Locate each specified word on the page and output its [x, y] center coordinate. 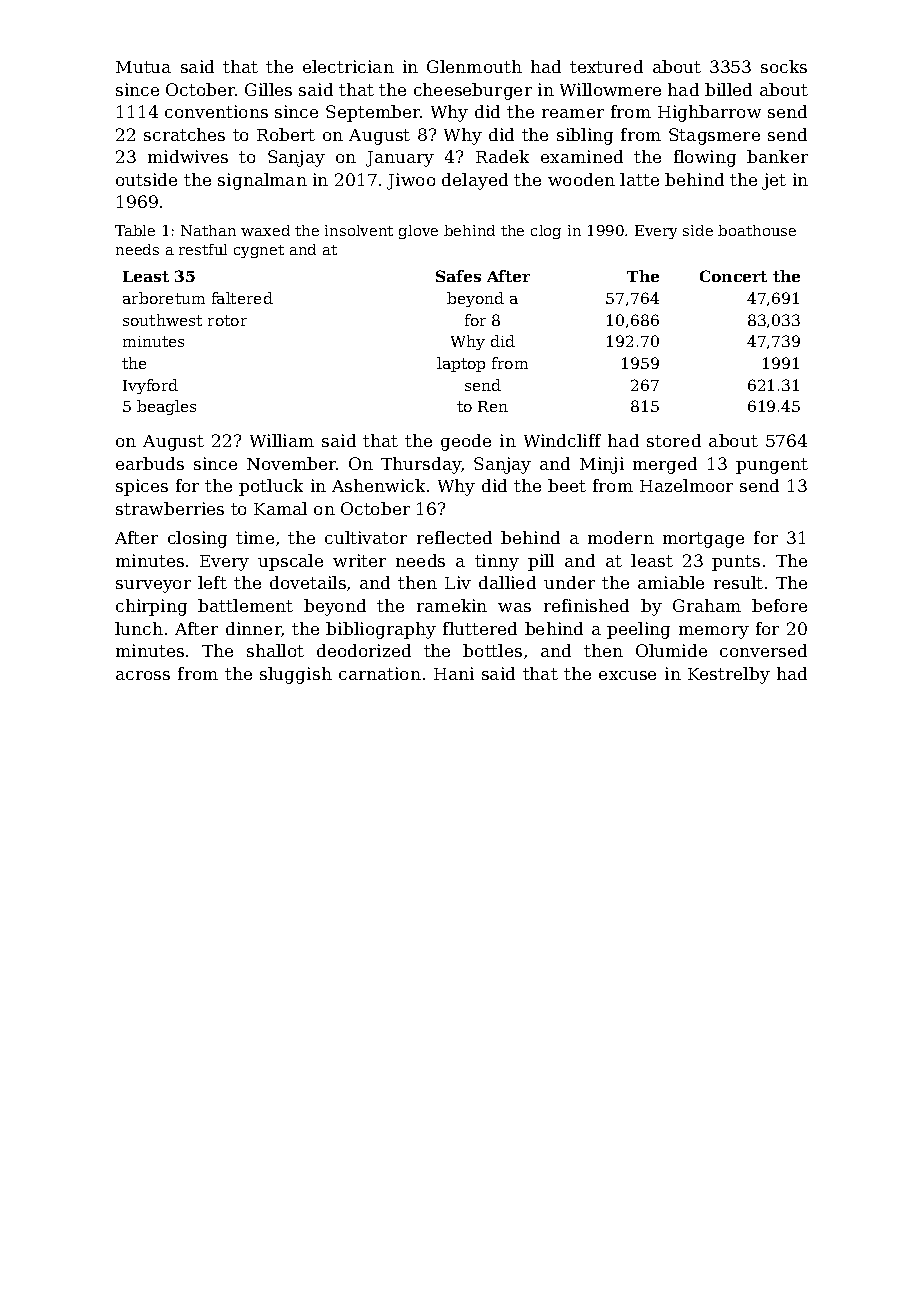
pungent [772, 466]
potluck [271, 487]
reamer [573, 113]
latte [639, 179]
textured [606, 66]
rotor [227, 320]
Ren [493, 406]
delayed [475, 181]
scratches [184, 134]
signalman [262, 181]
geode [466, 442]
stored [674, 440]
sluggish [296, 675]
